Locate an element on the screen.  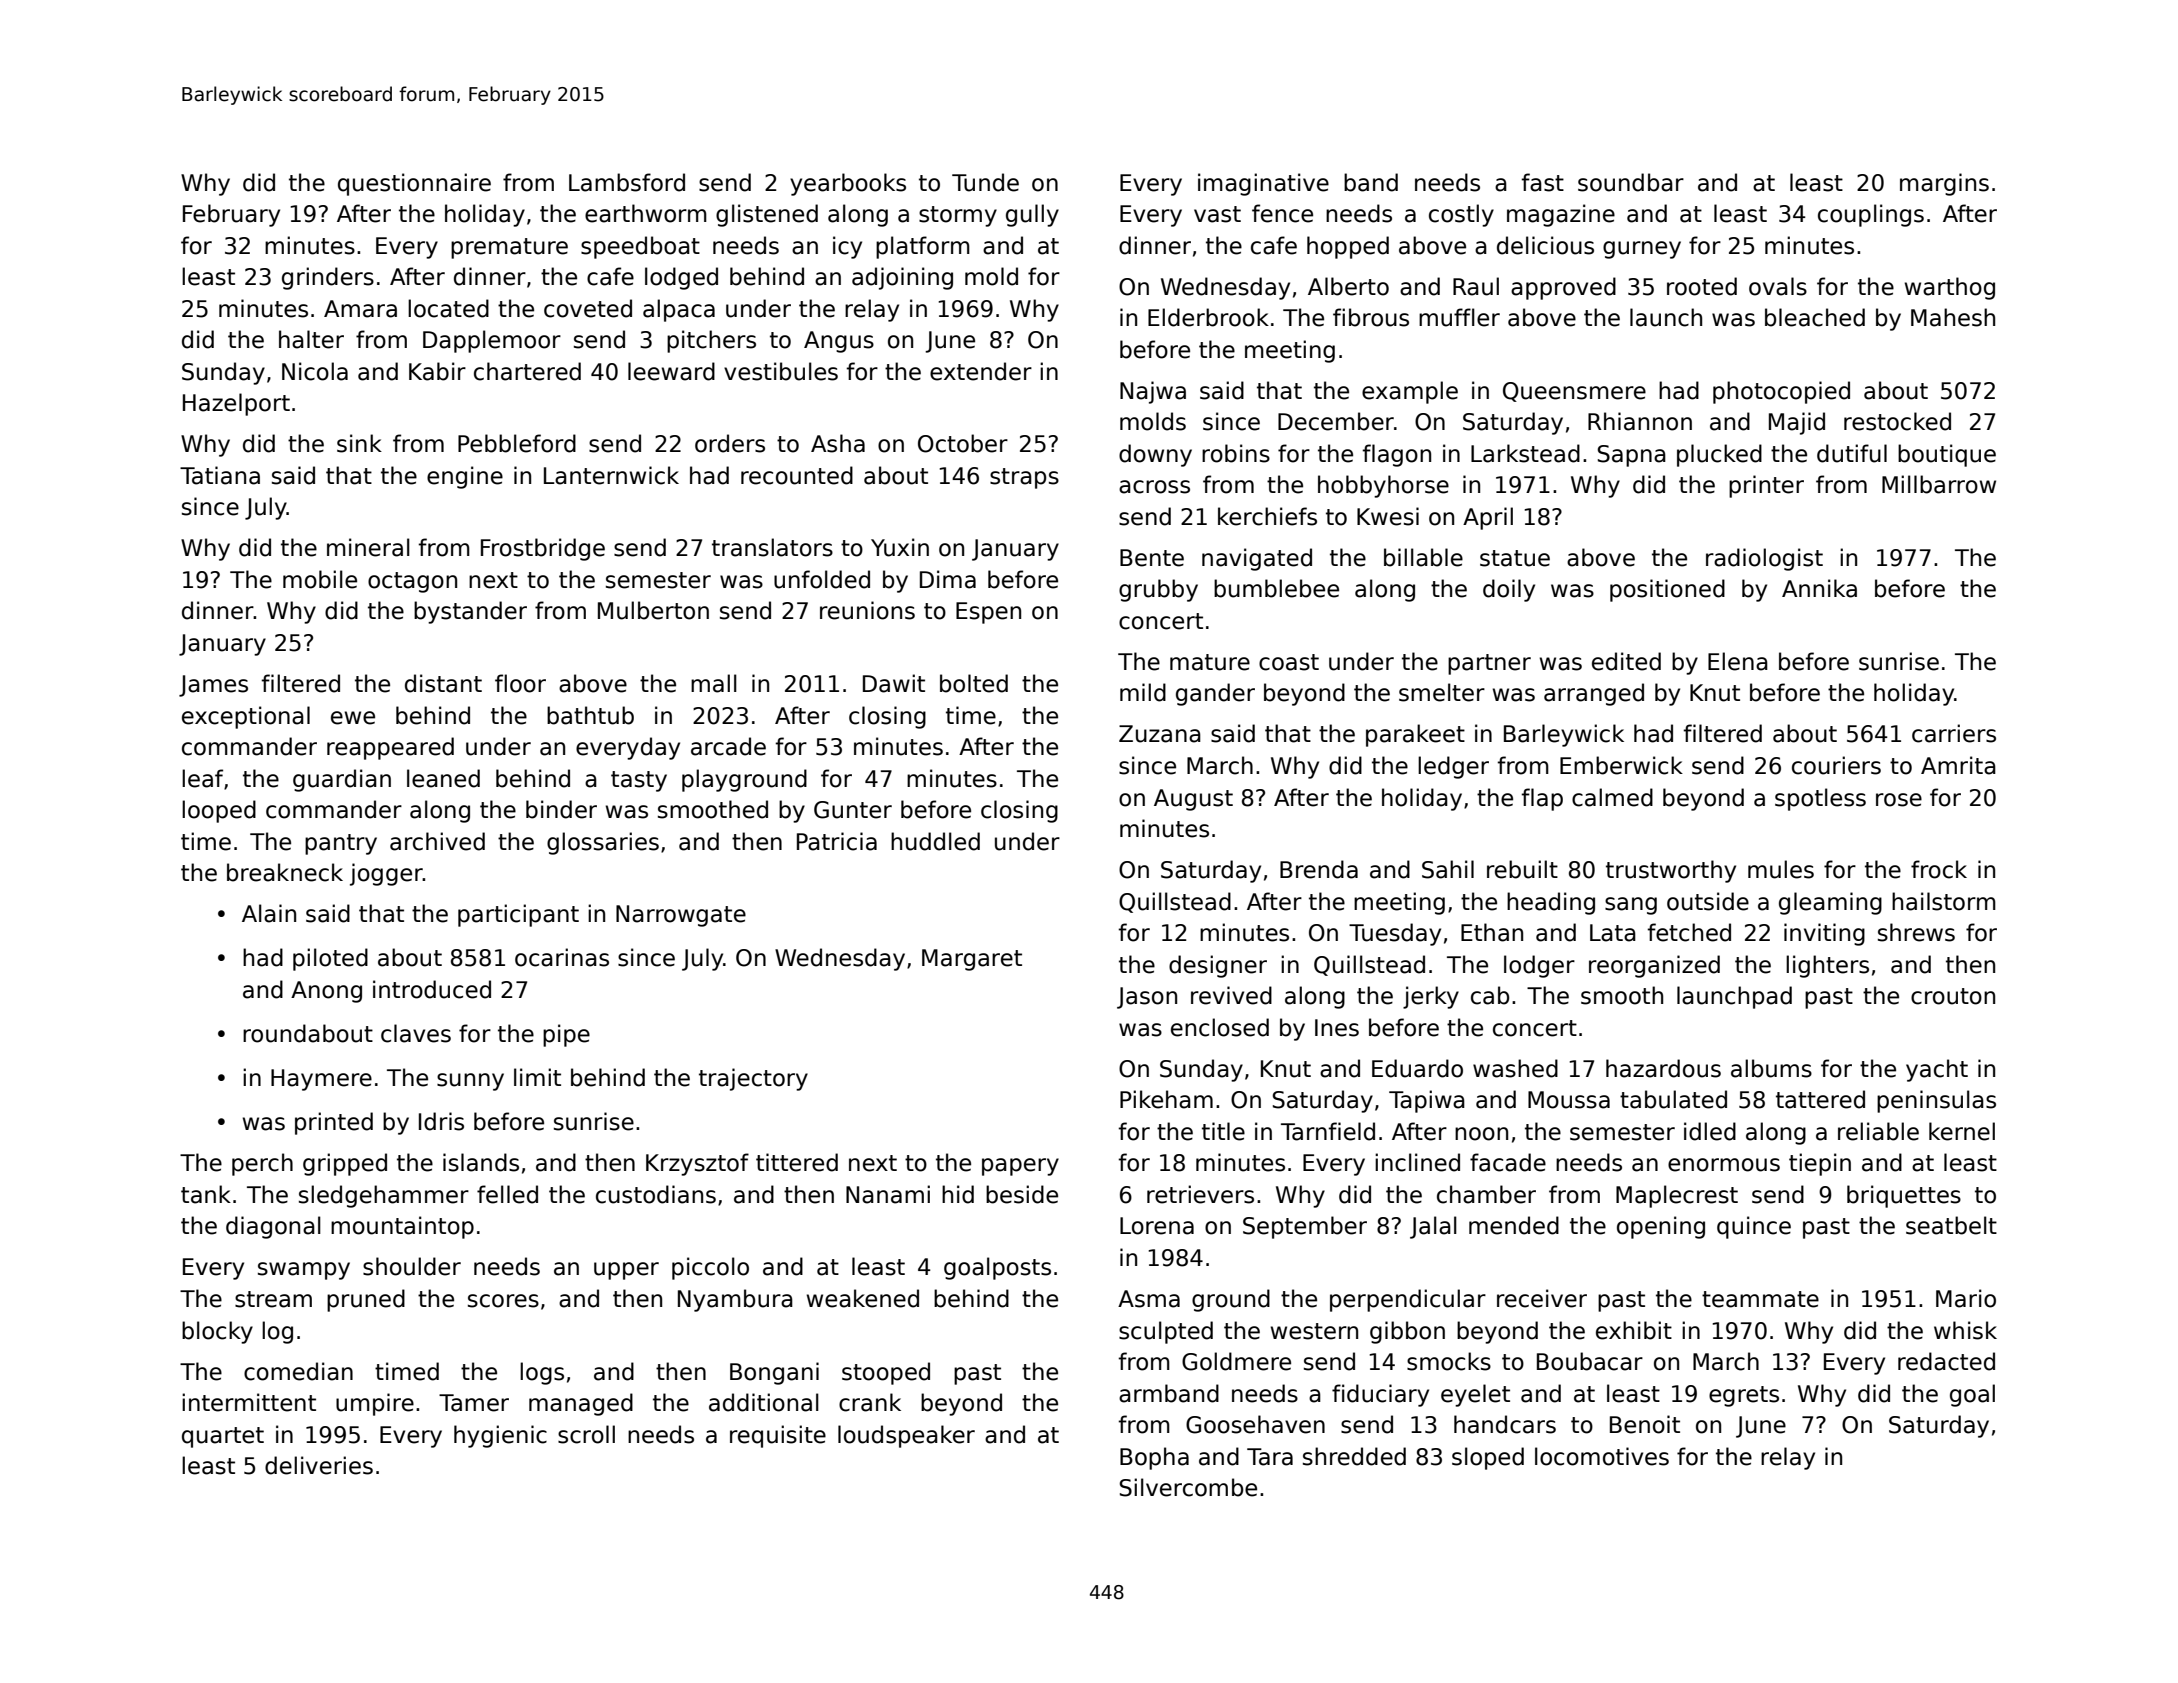
couriers is located at coordinates (1836, 765).
